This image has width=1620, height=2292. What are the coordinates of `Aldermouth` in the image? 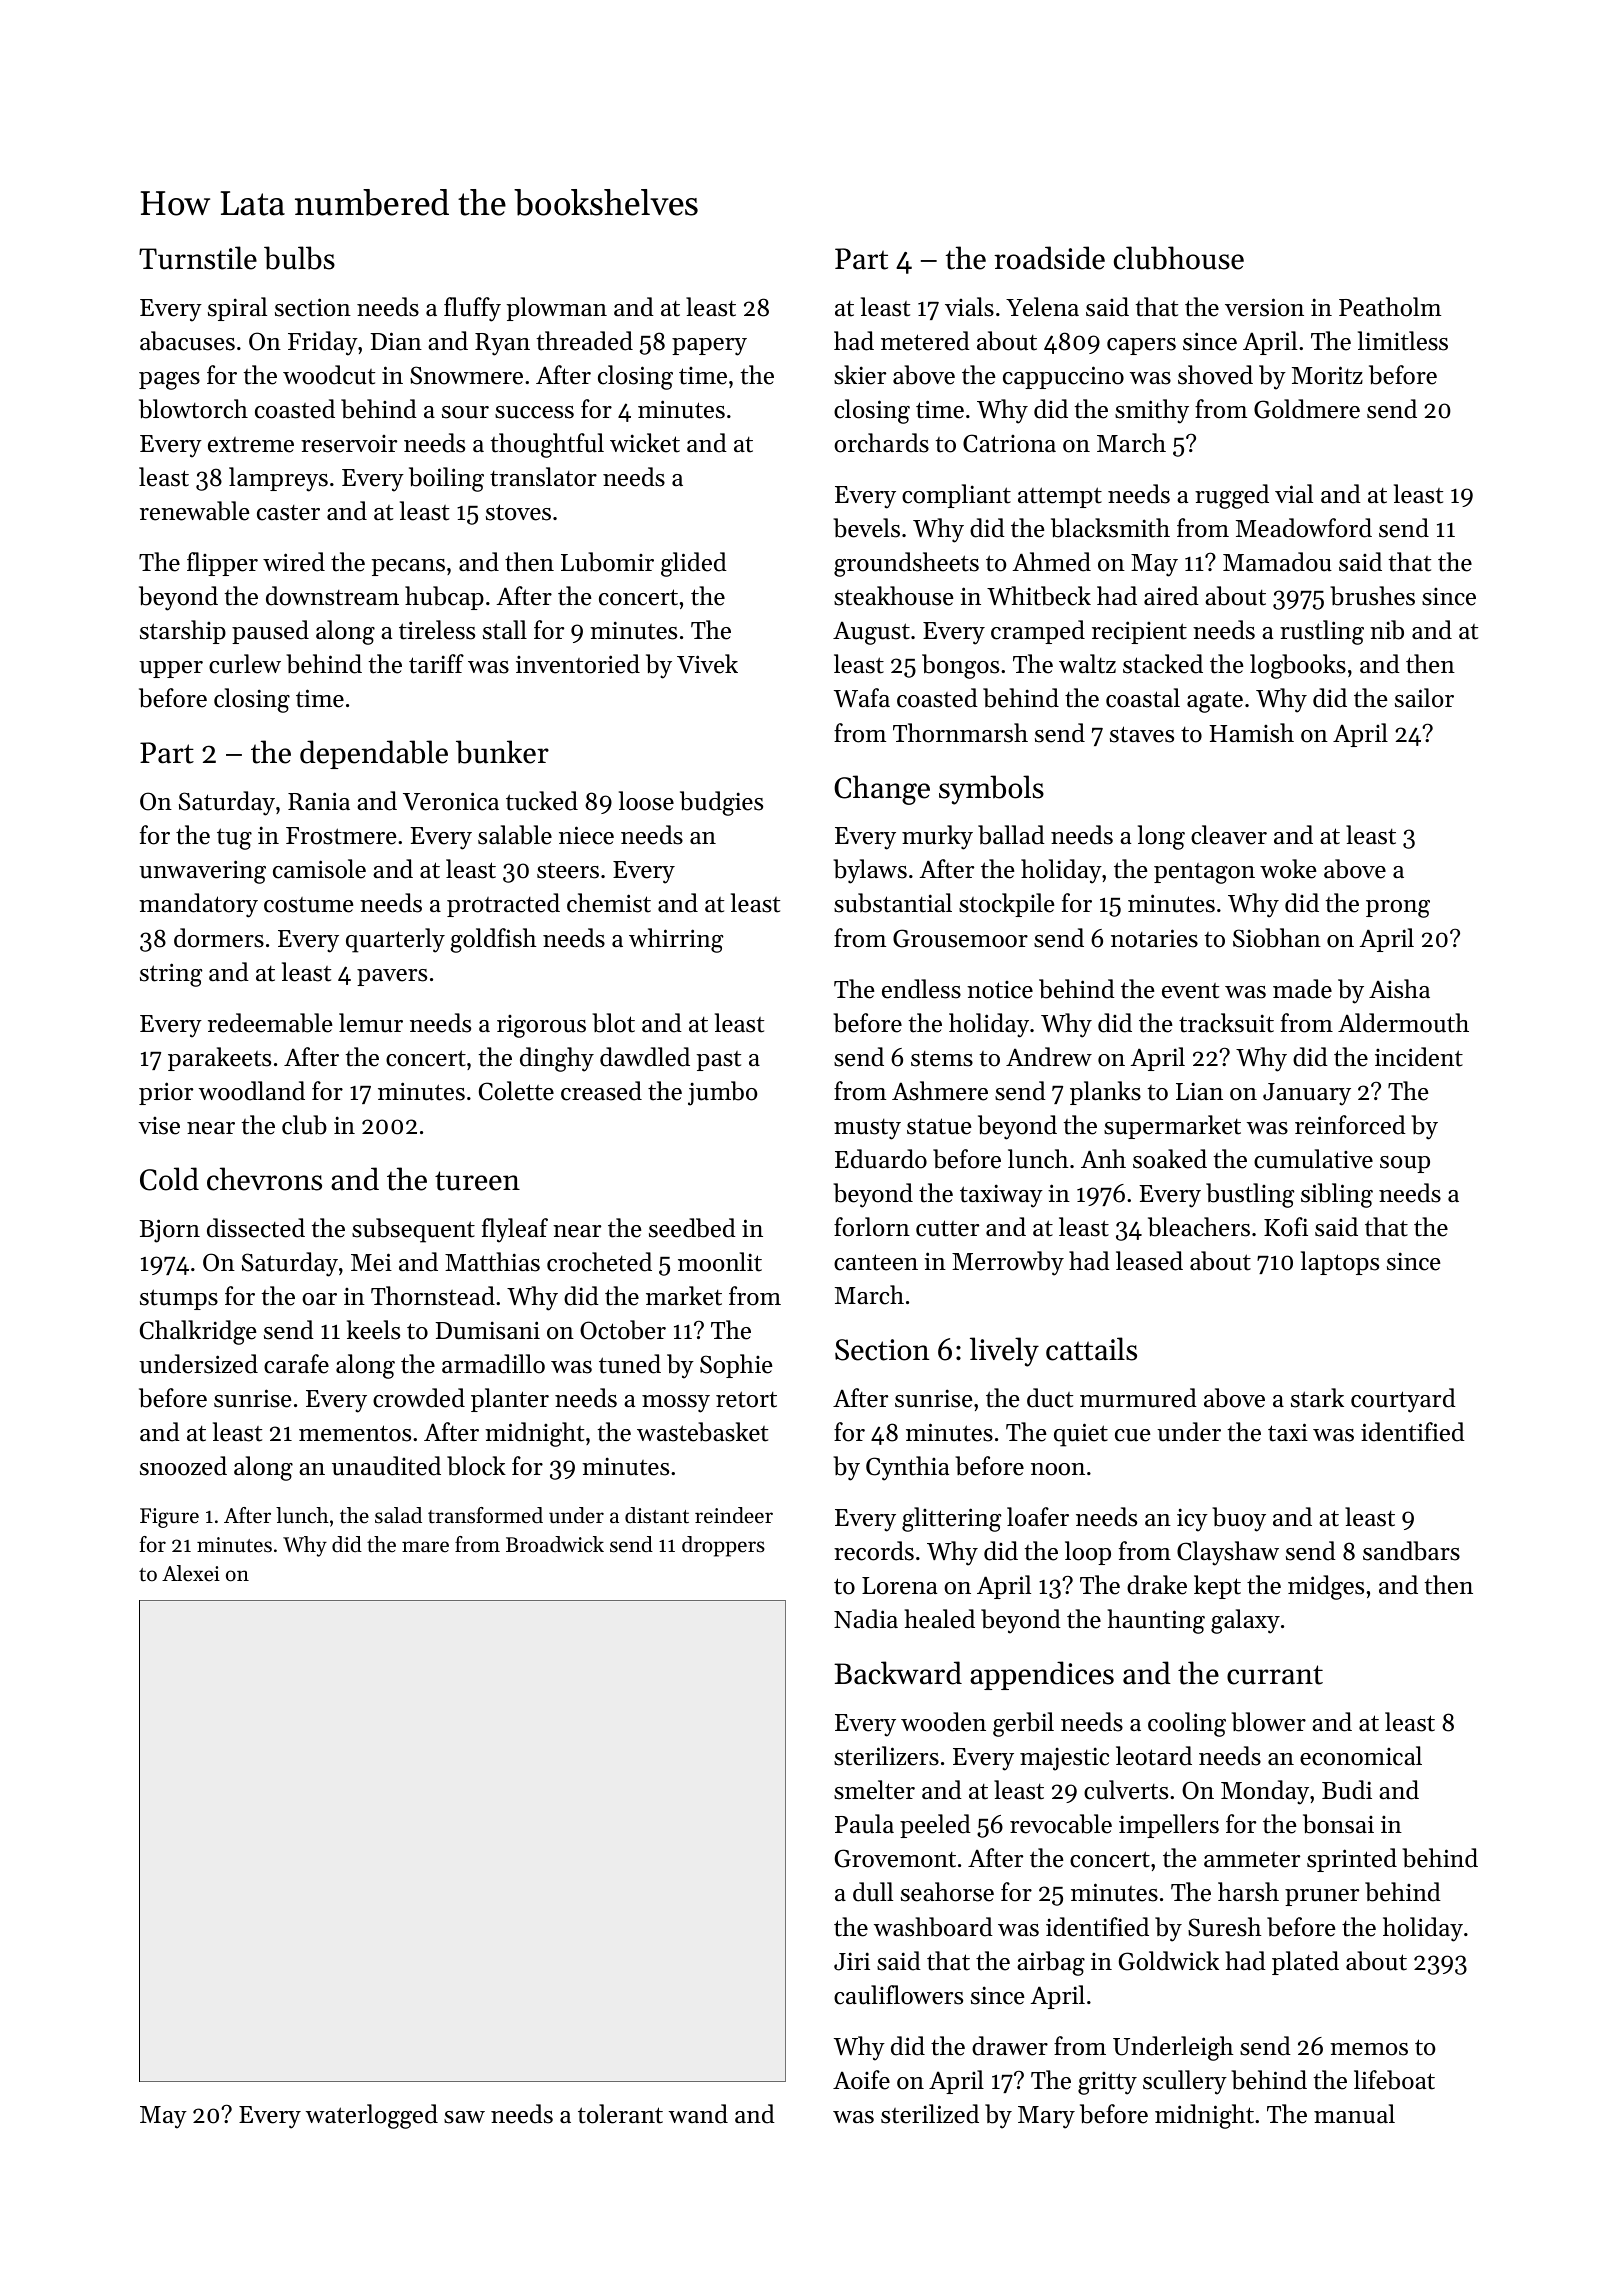 It's located at (1403, 1023).
